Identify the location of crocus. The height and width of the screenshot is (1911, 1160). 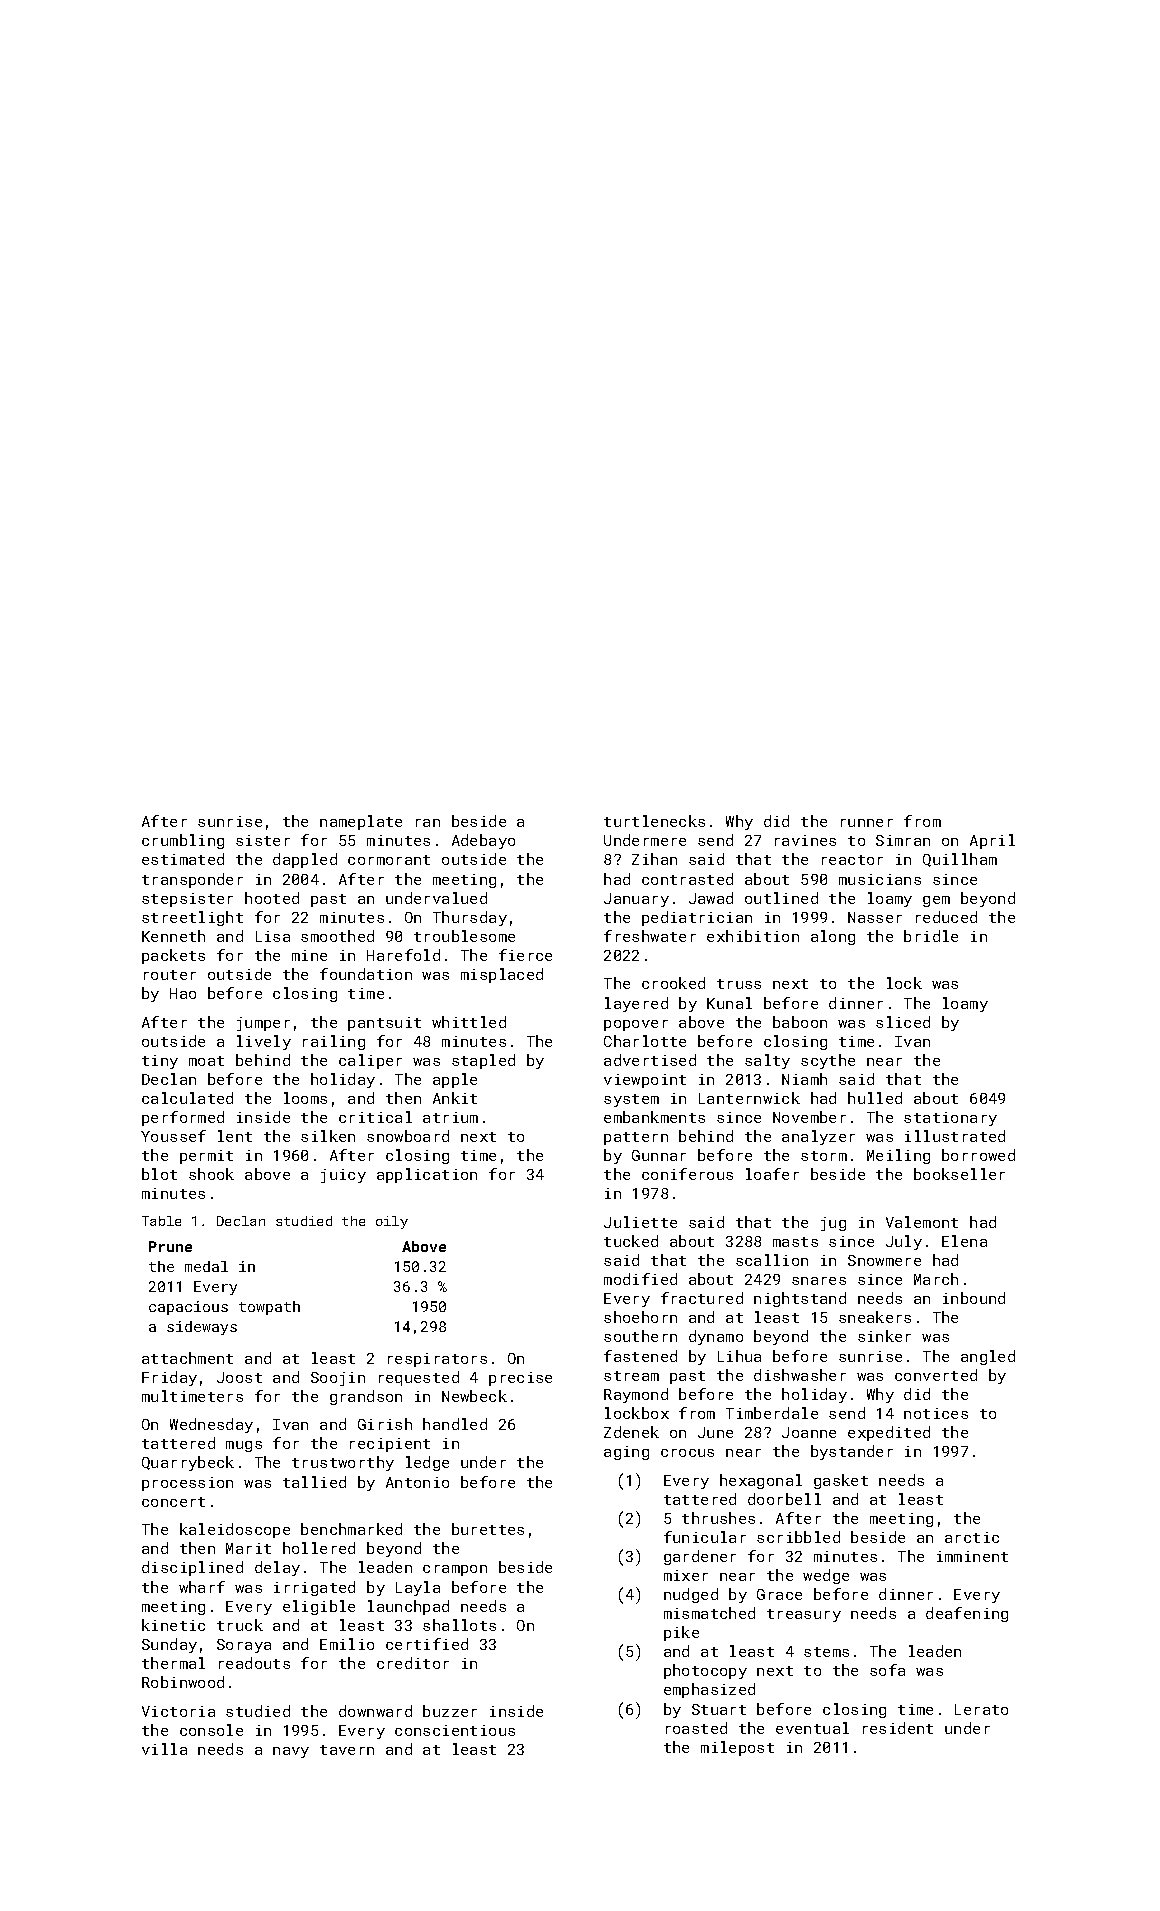
(687, 1453).
